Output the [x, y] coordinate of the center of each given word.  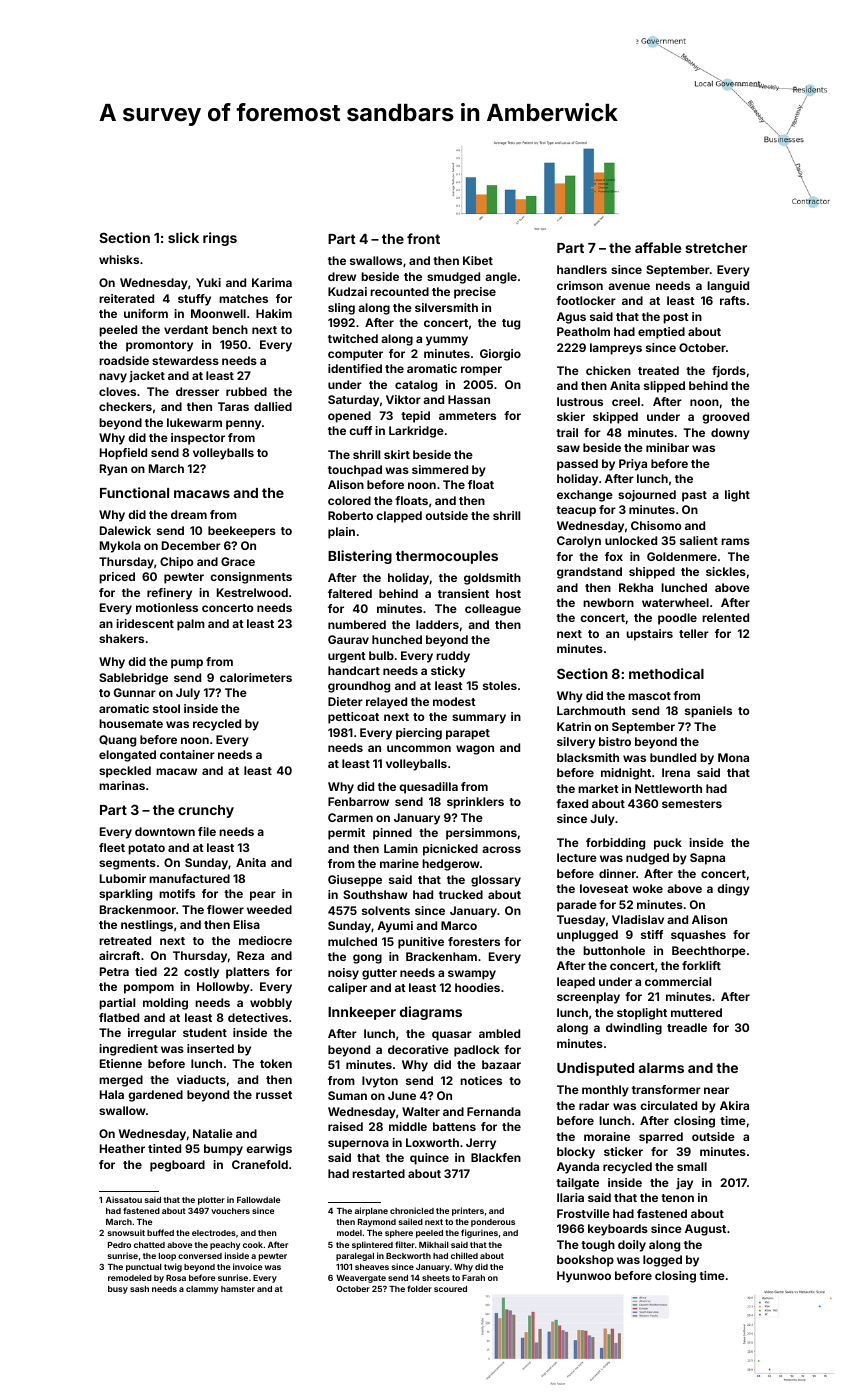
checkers [125, 406]
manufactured [189, 878]
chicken [608, 370]
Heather [122, 1148]
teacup [576, 511]
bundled [673, 757]
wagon [475, 750]
